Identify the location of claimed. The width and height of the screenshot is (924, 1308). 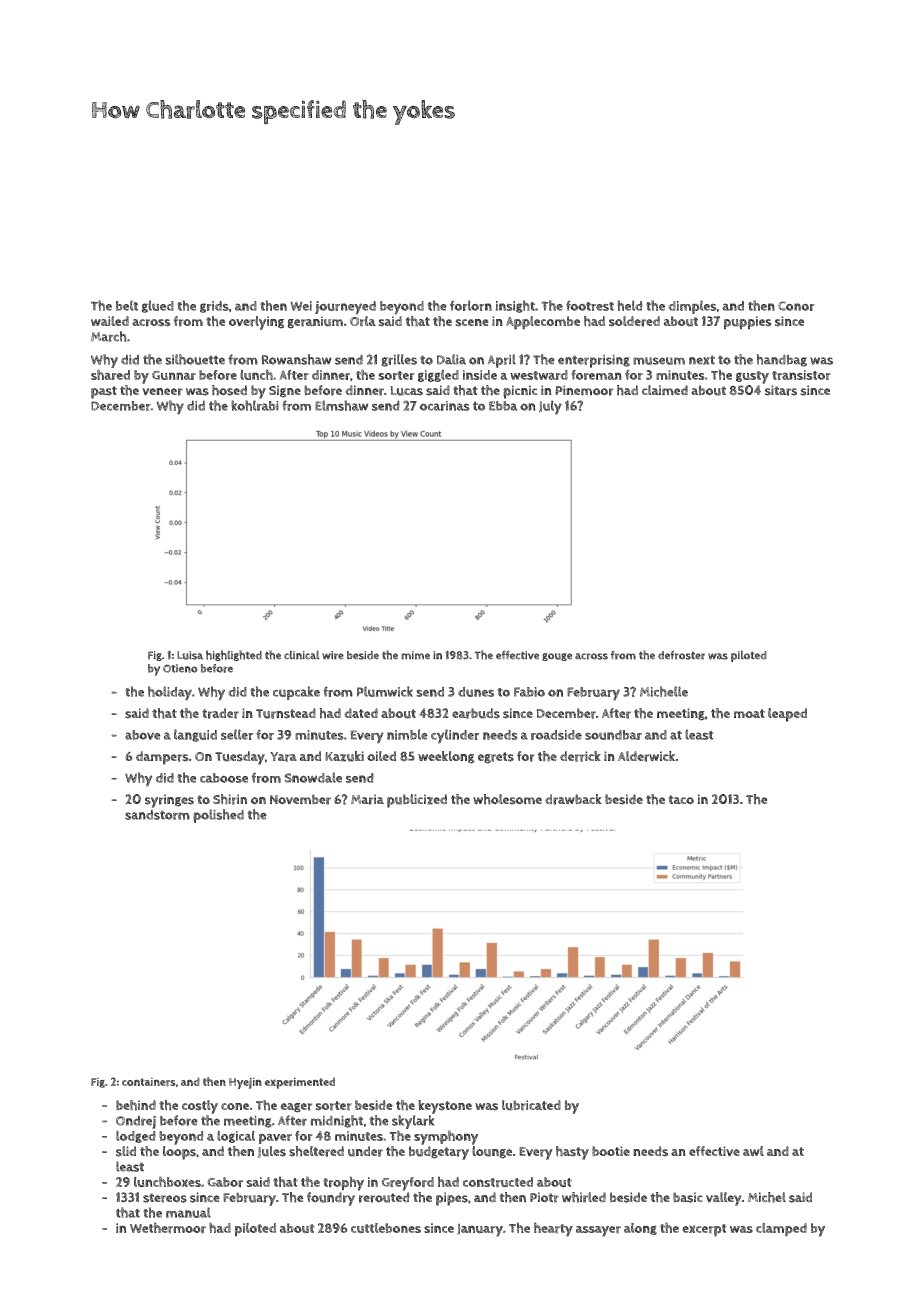
(665, 390).
